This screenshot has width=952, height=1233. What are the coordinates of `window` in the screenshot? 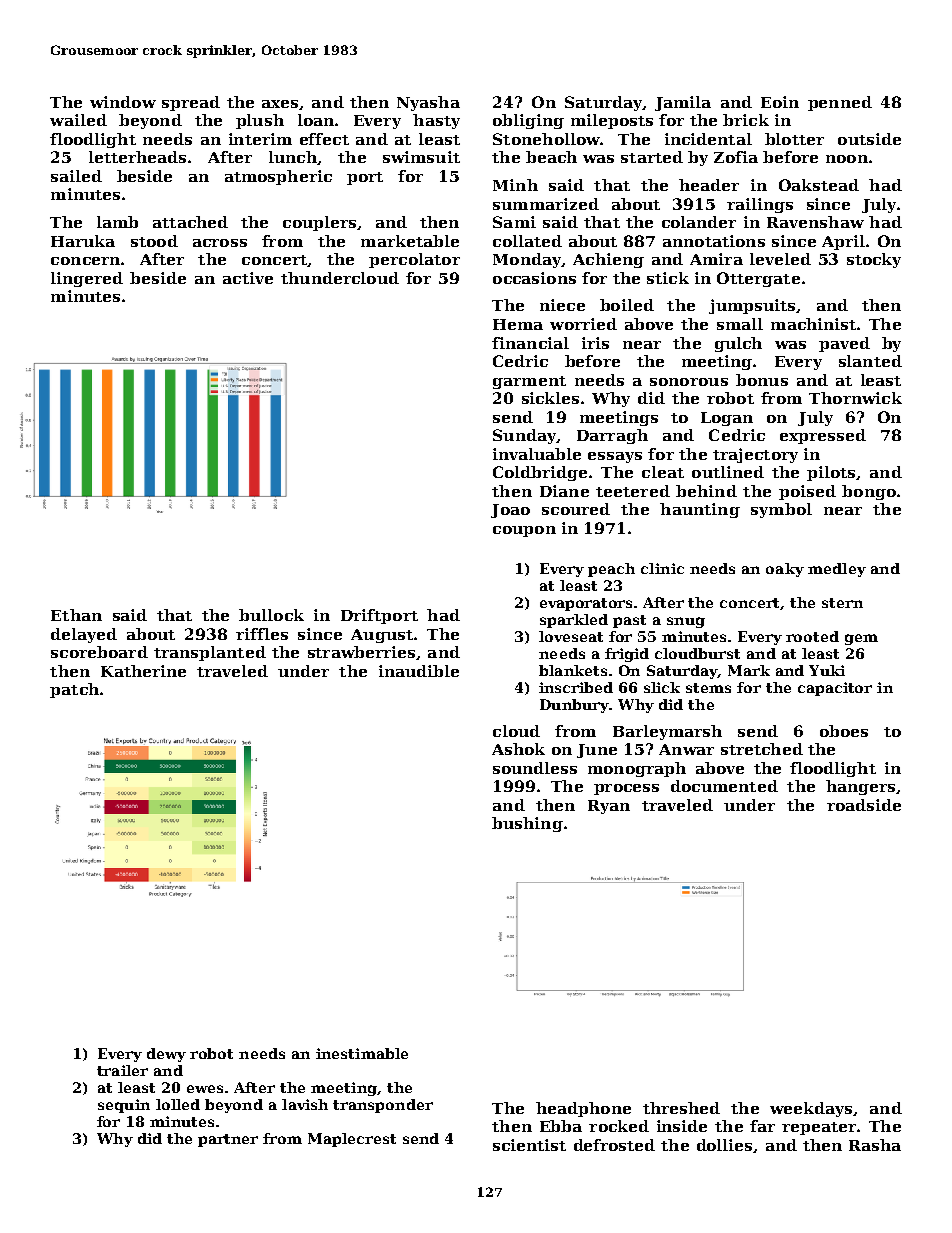 It's located at (123, 102).
